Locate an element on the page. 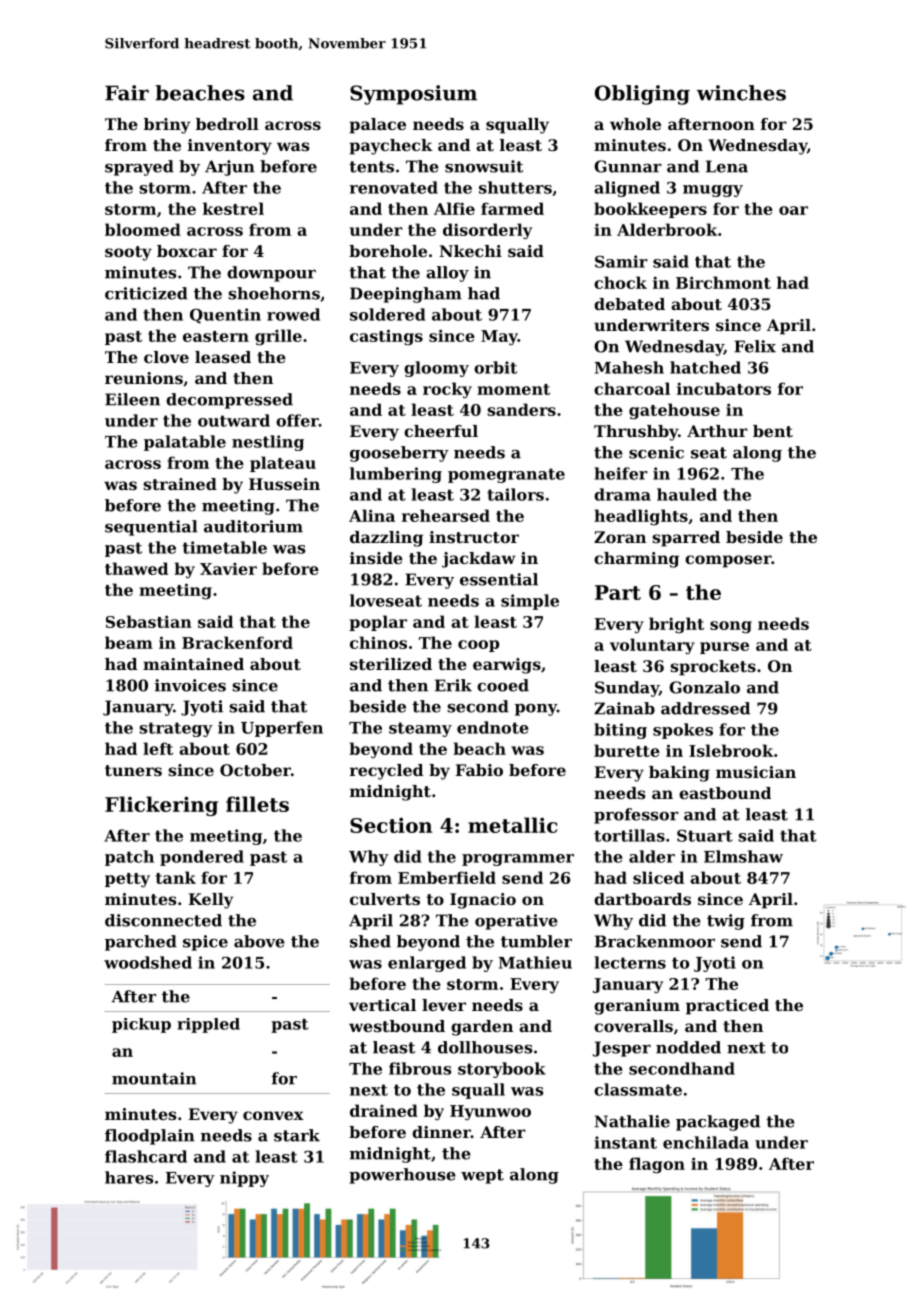 Image resolution: width=924 pixels, height=1308 pixels. sparred is located at coordinates (686, 539).
